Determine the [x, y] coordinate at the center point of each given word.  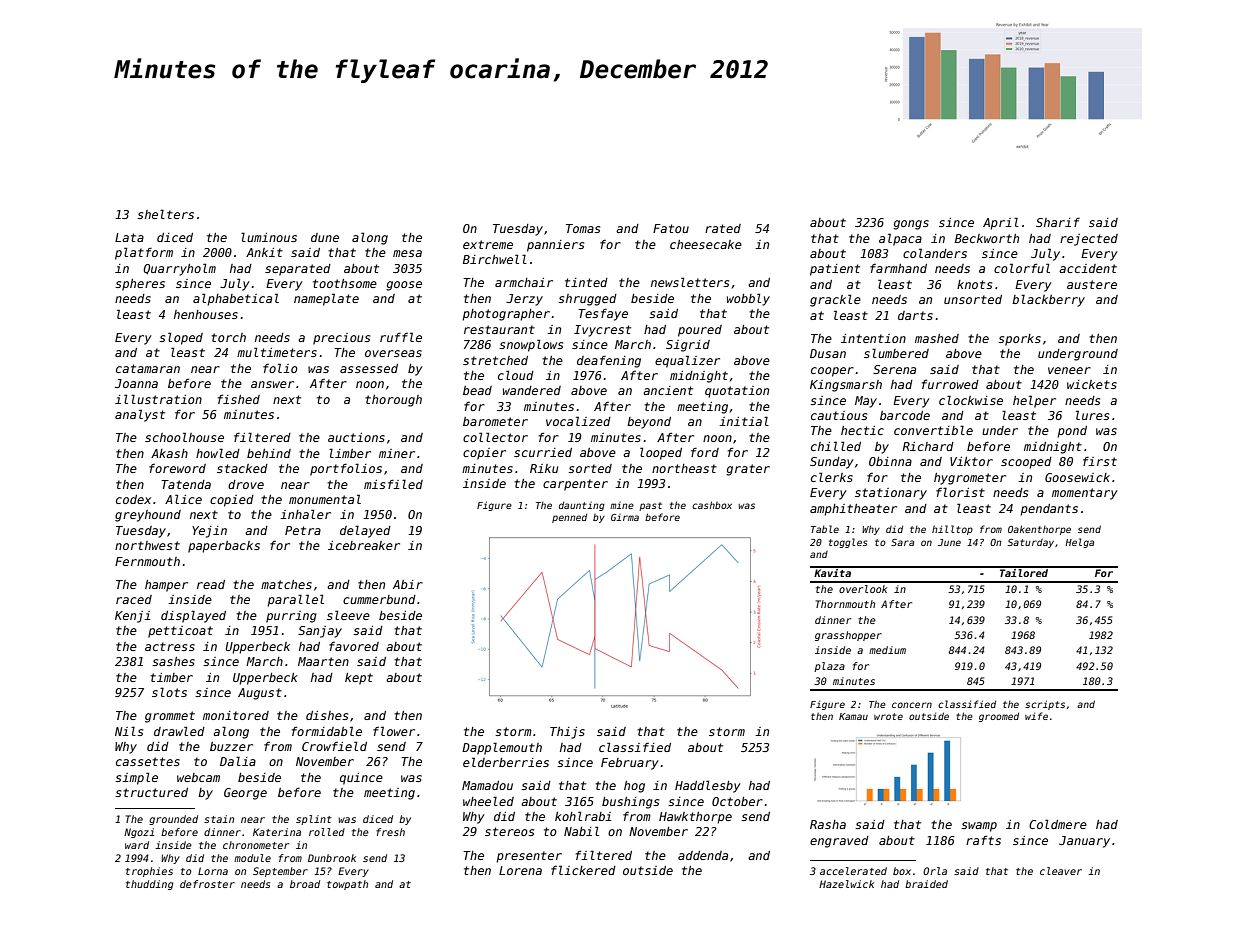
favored [354, 646]
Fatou [671, 228]
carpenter [575, 485]
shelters [165, 214]
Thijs [567, 733]
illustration [158, 399]
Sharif [1058, 222]
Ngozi [139, 833]
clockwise [971, 400]
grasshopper [848, 636]
